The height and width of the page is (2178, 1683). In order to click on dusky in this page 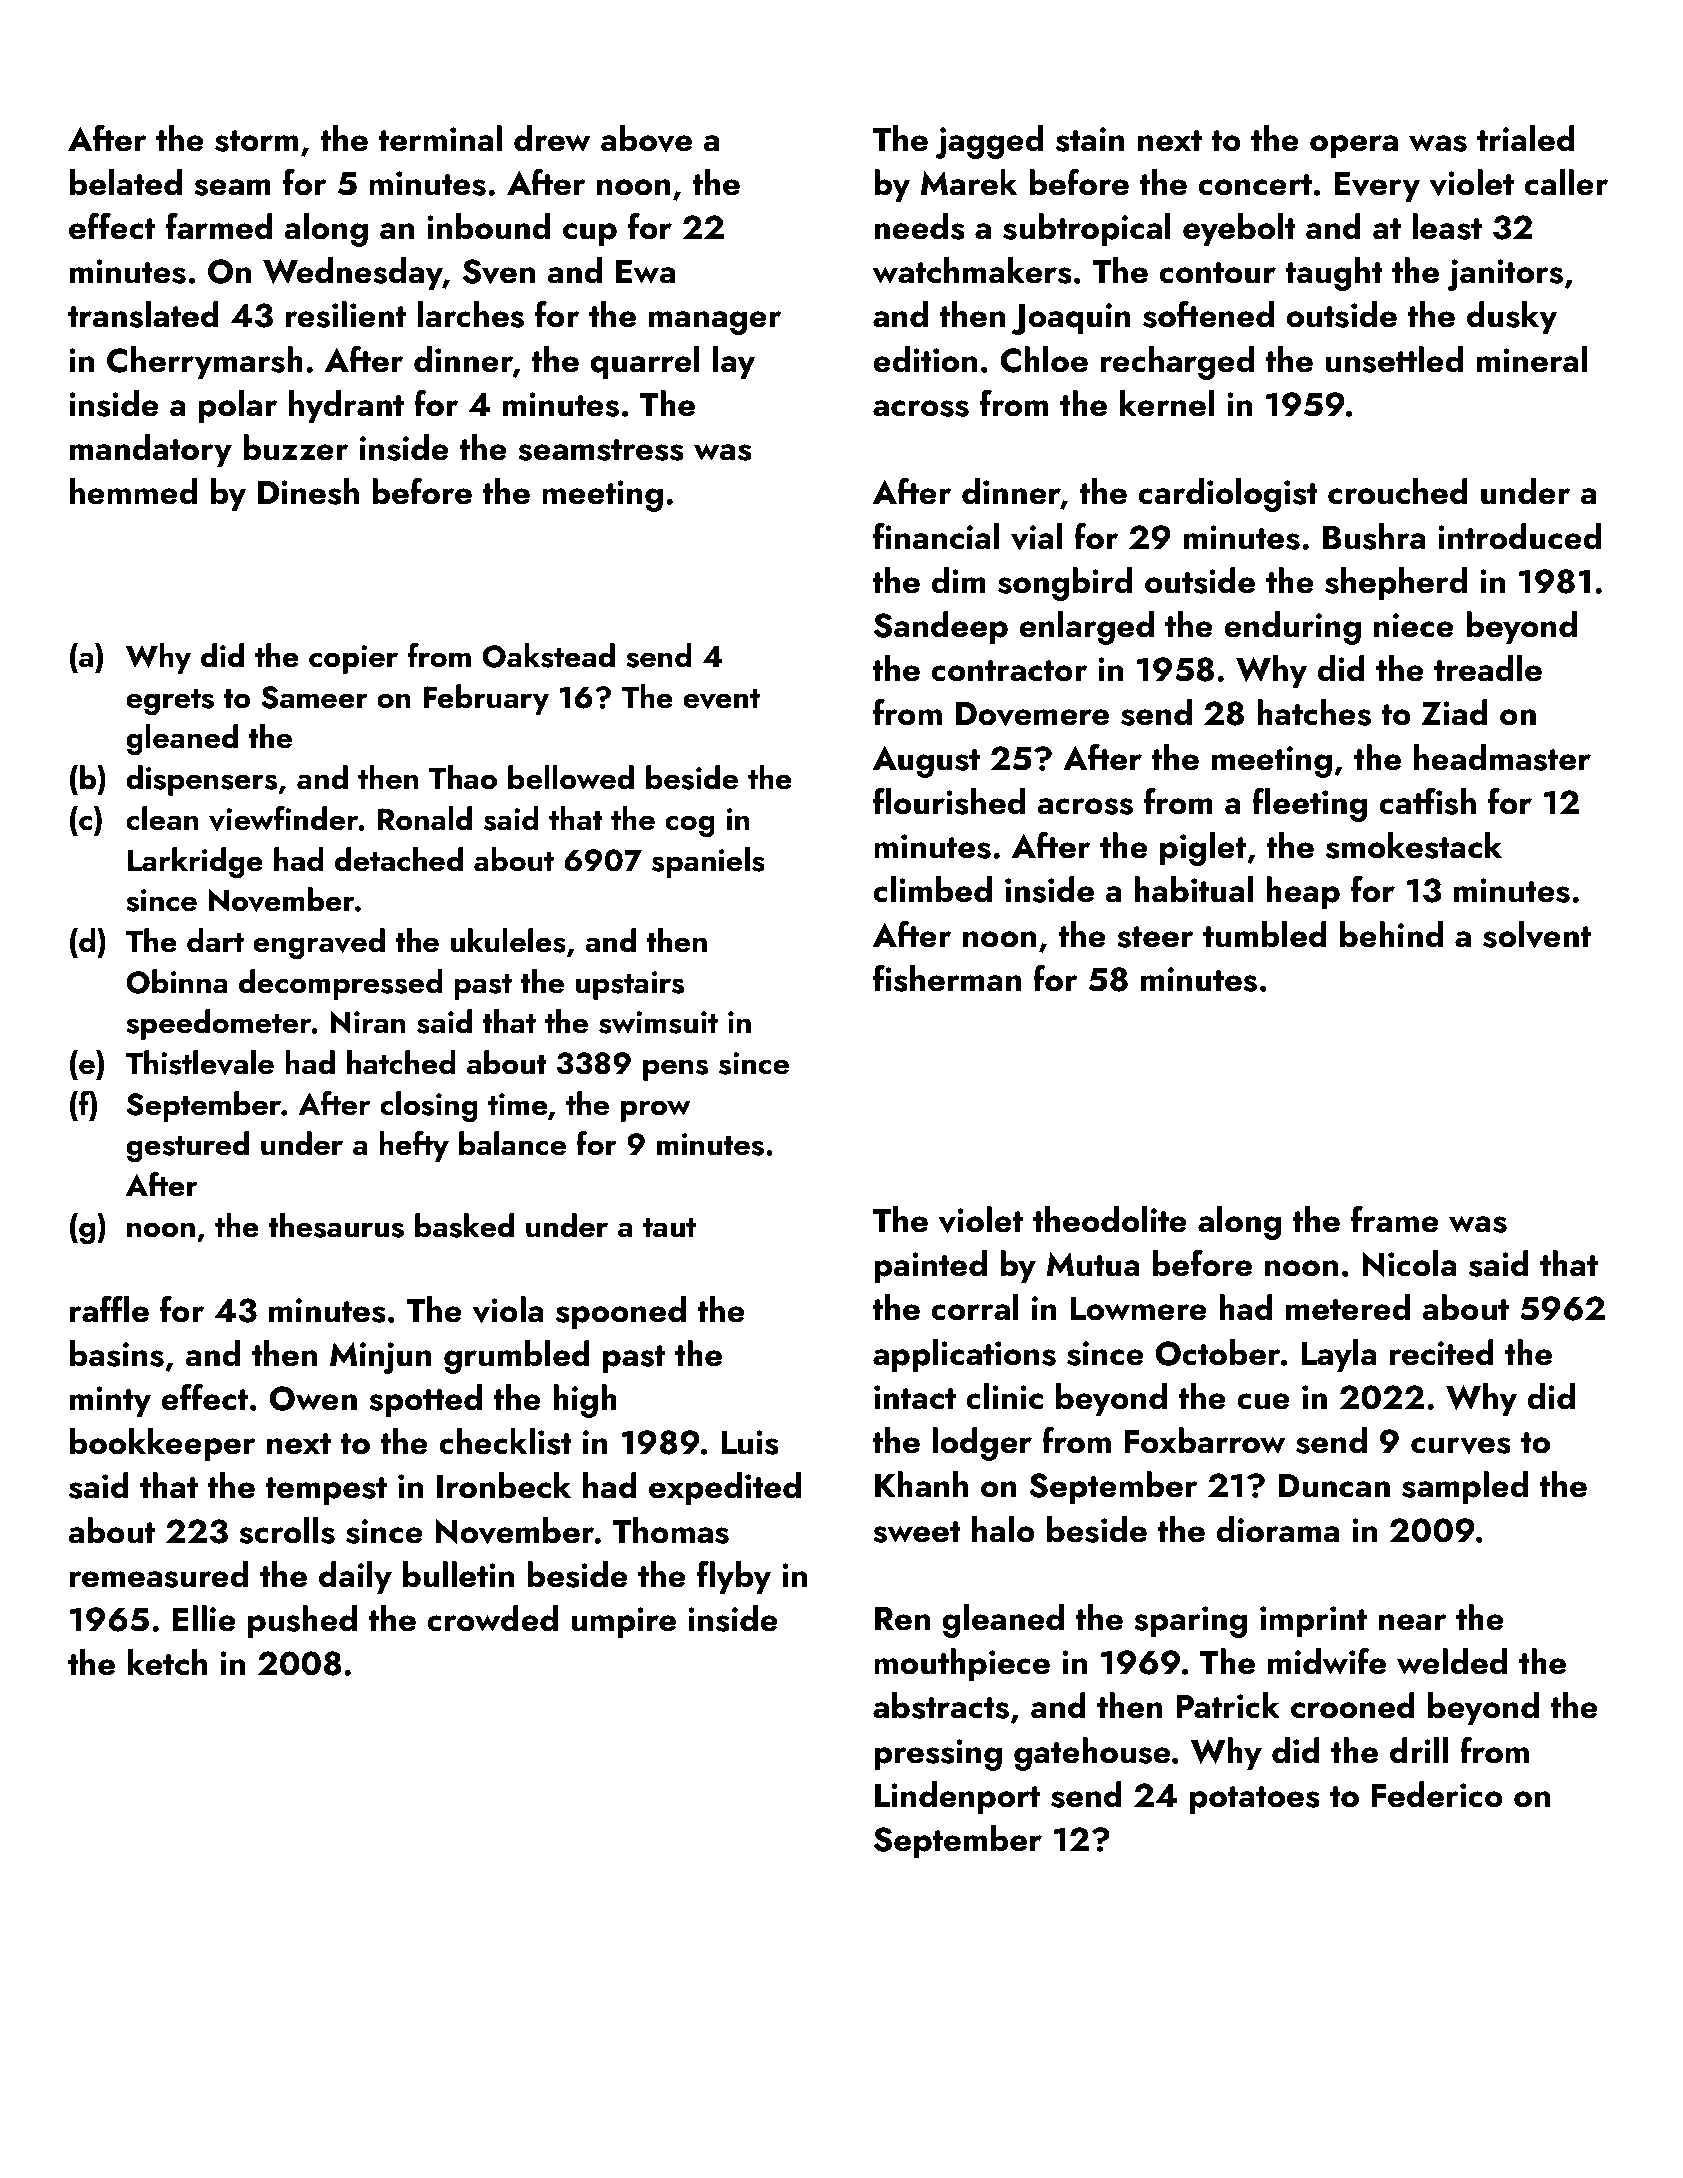, I will do `click(1512, 318)`.
